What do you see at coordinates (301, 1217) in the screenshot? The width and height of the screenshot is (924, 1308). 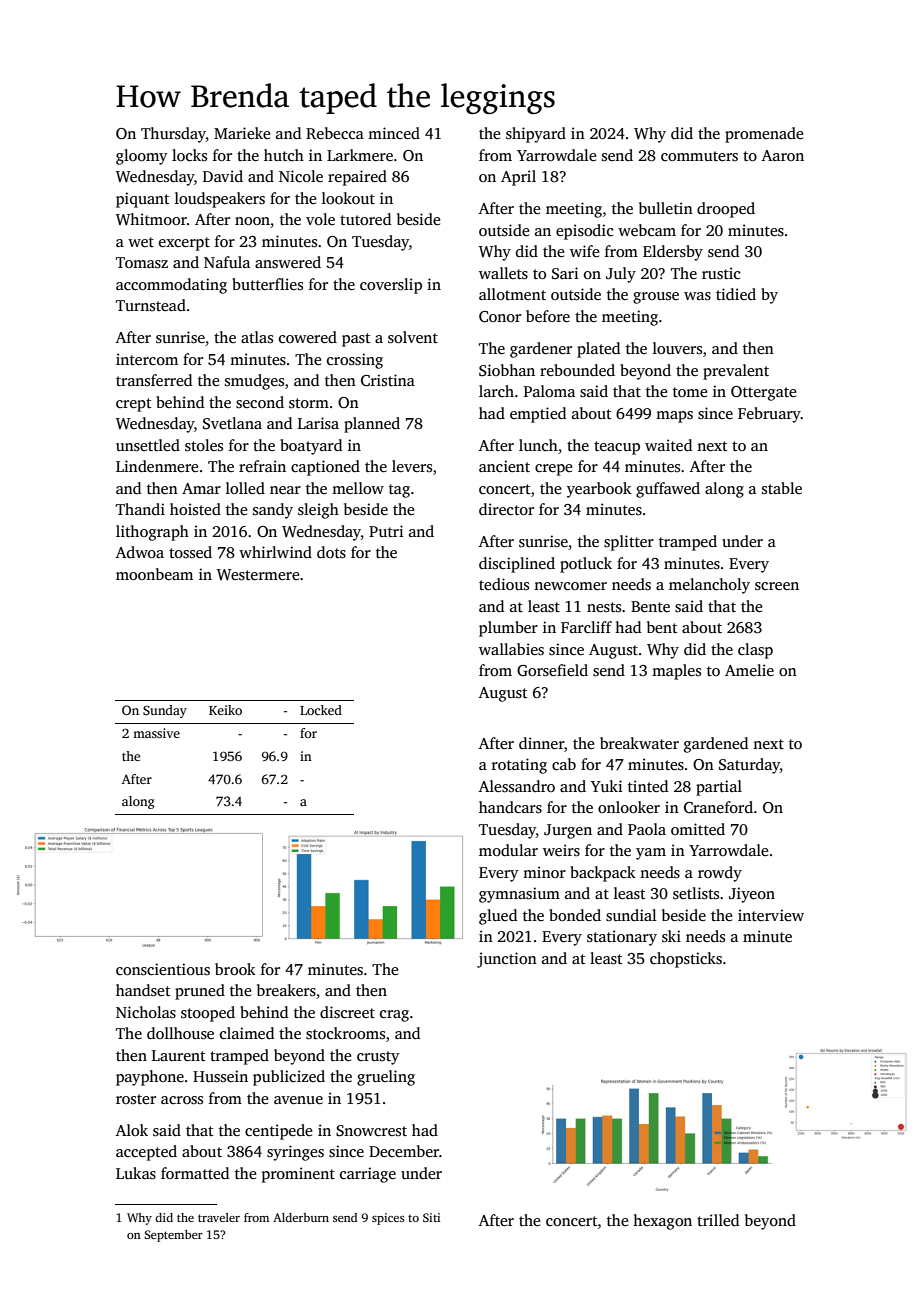 I see `Alderburn` at bounding box center [301, 1217].
